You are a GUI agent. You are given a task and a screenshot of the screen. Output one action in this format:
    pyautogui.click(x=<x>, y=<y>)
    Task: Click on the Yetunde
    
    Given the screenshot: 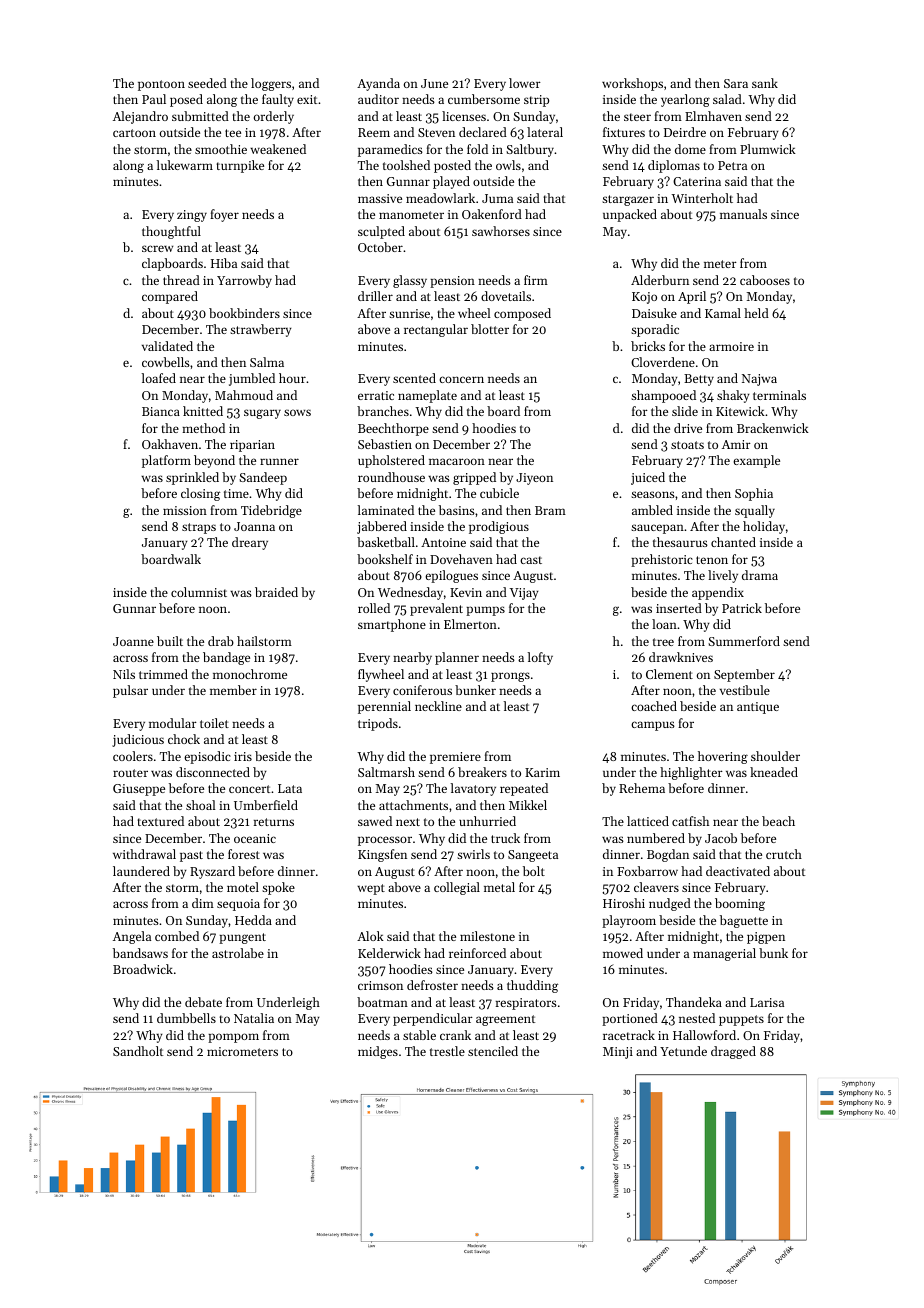 What is the action you would take?
    pyautogui.click(x=683, y=1051)
